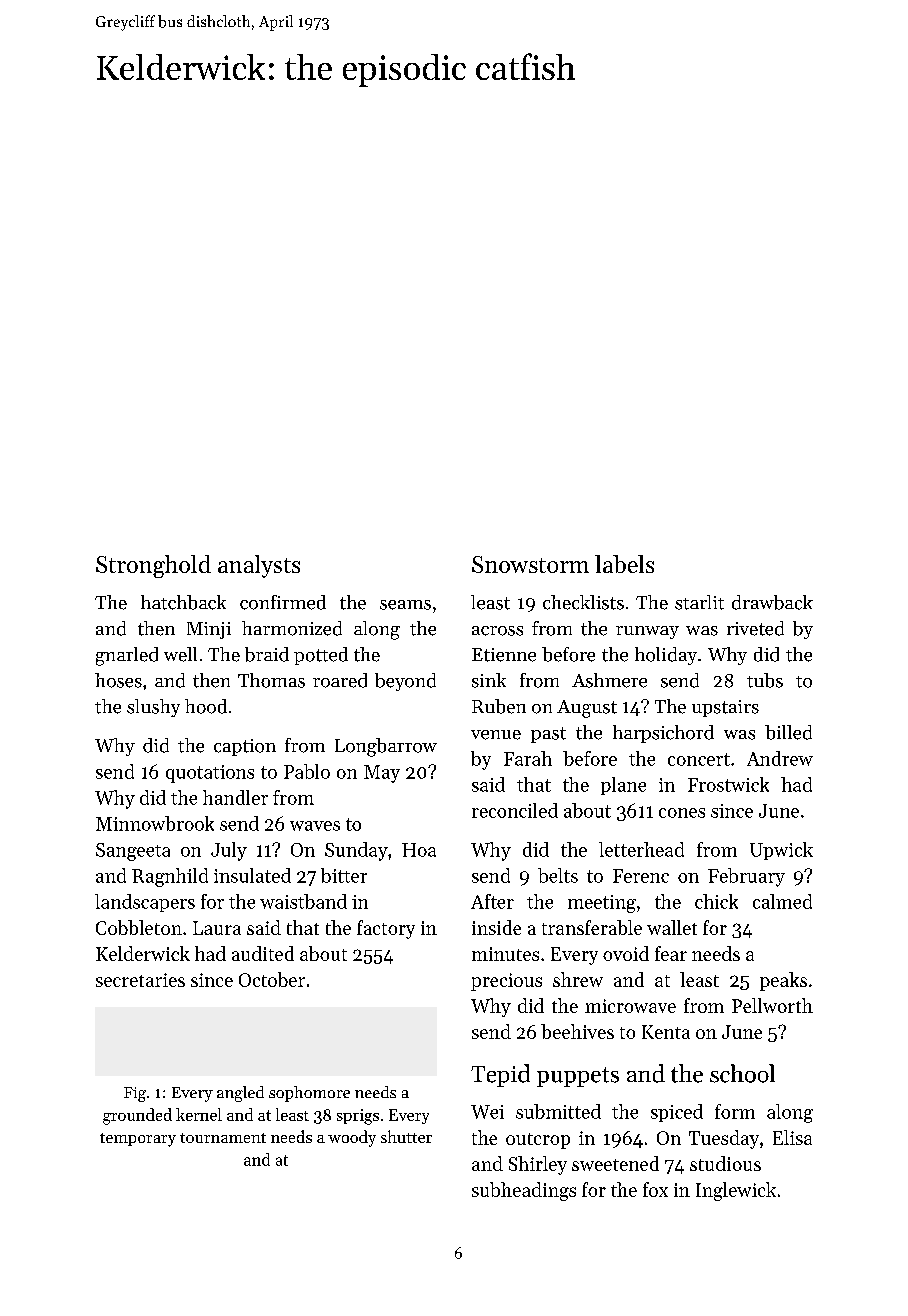 This document has height=1316, width=908. What do you see at coordinates (259, 566) in the document?
I see `analysts` at bounding box center [259, 566].
